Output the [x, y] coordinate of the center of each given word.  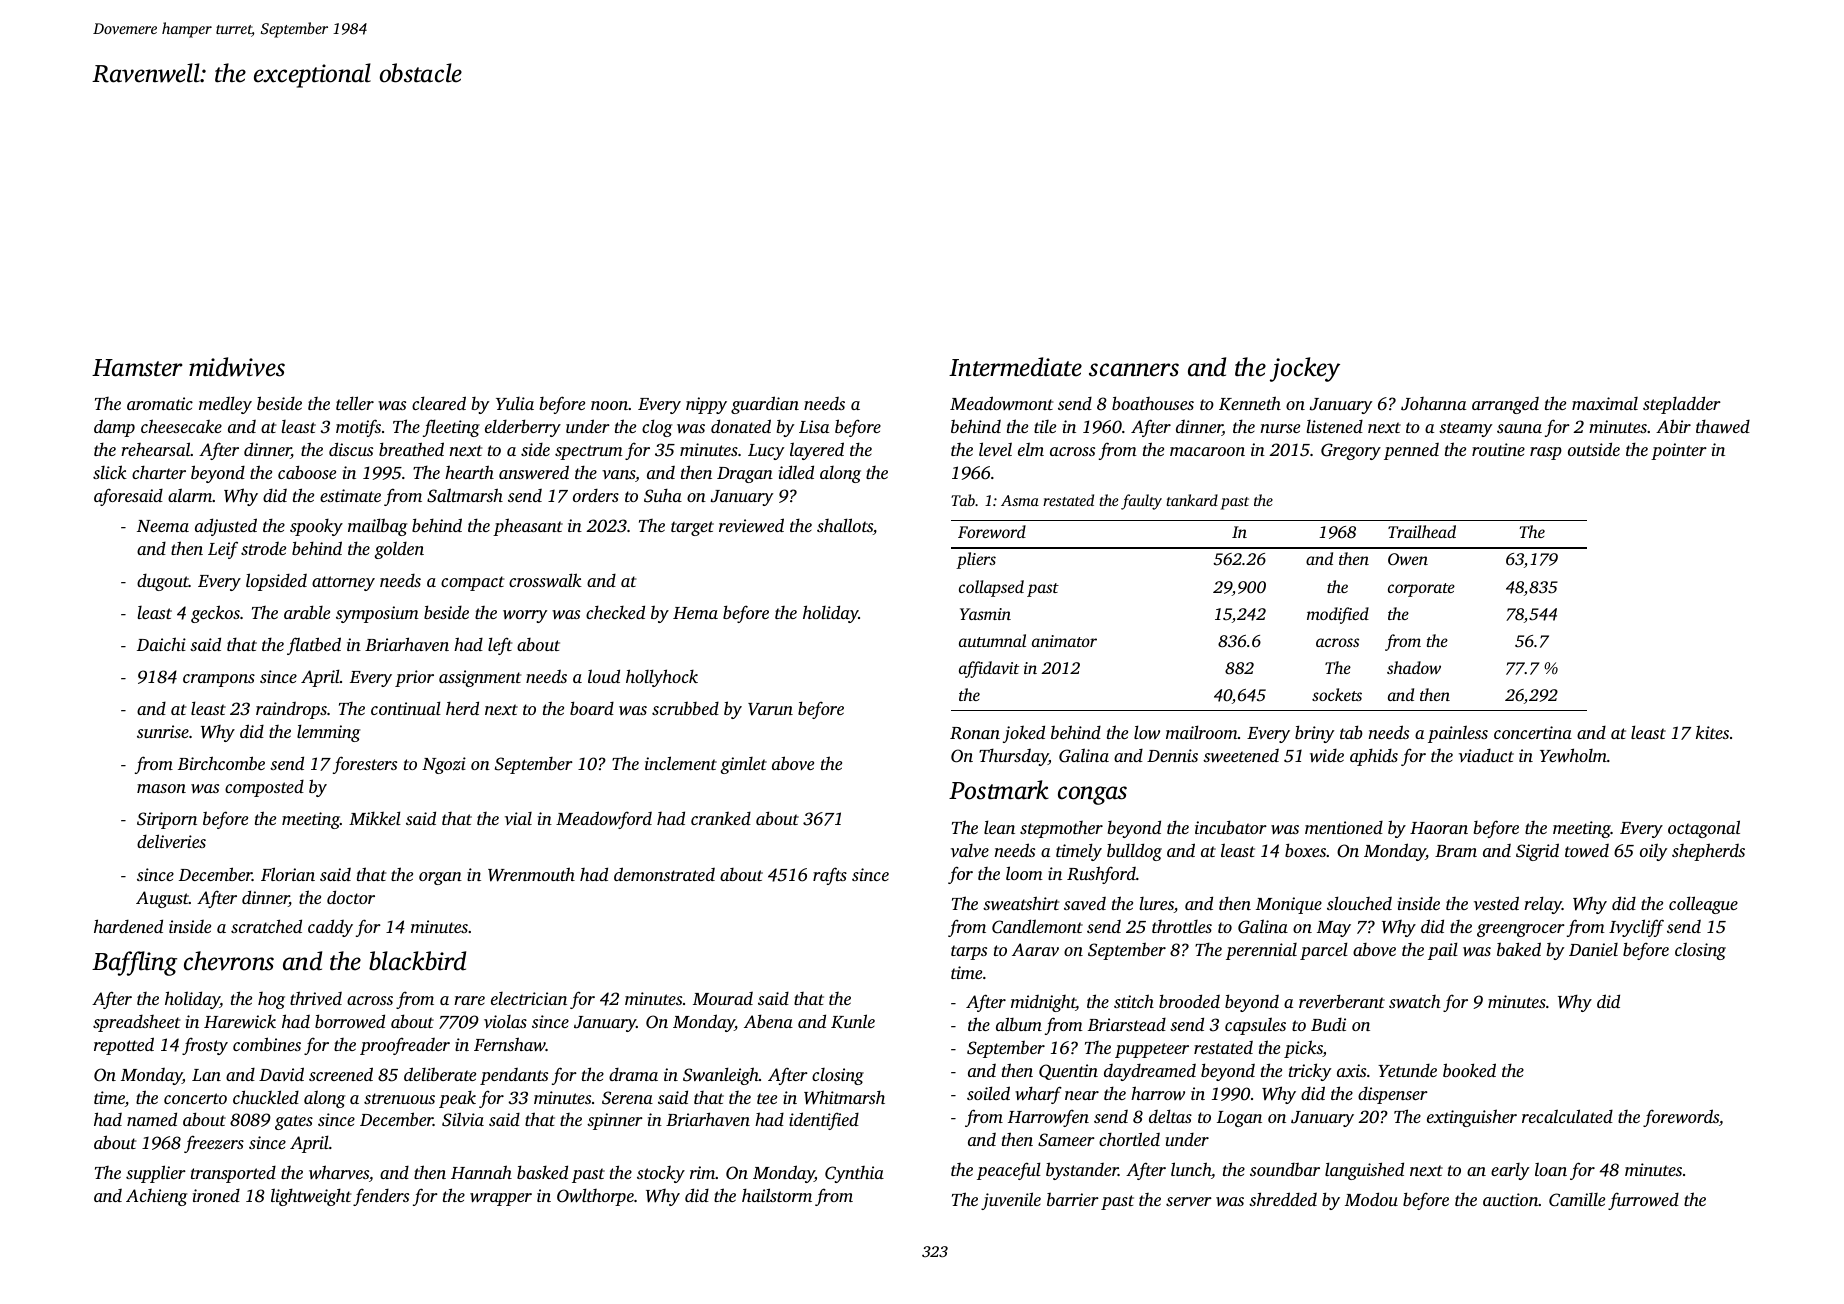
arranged [1505, 405]
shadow [1414, 667]
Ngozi [444, 765]
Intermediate [1015, 367]
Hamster [137, 368]
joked [1024, 734]
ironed [216, 1195]
